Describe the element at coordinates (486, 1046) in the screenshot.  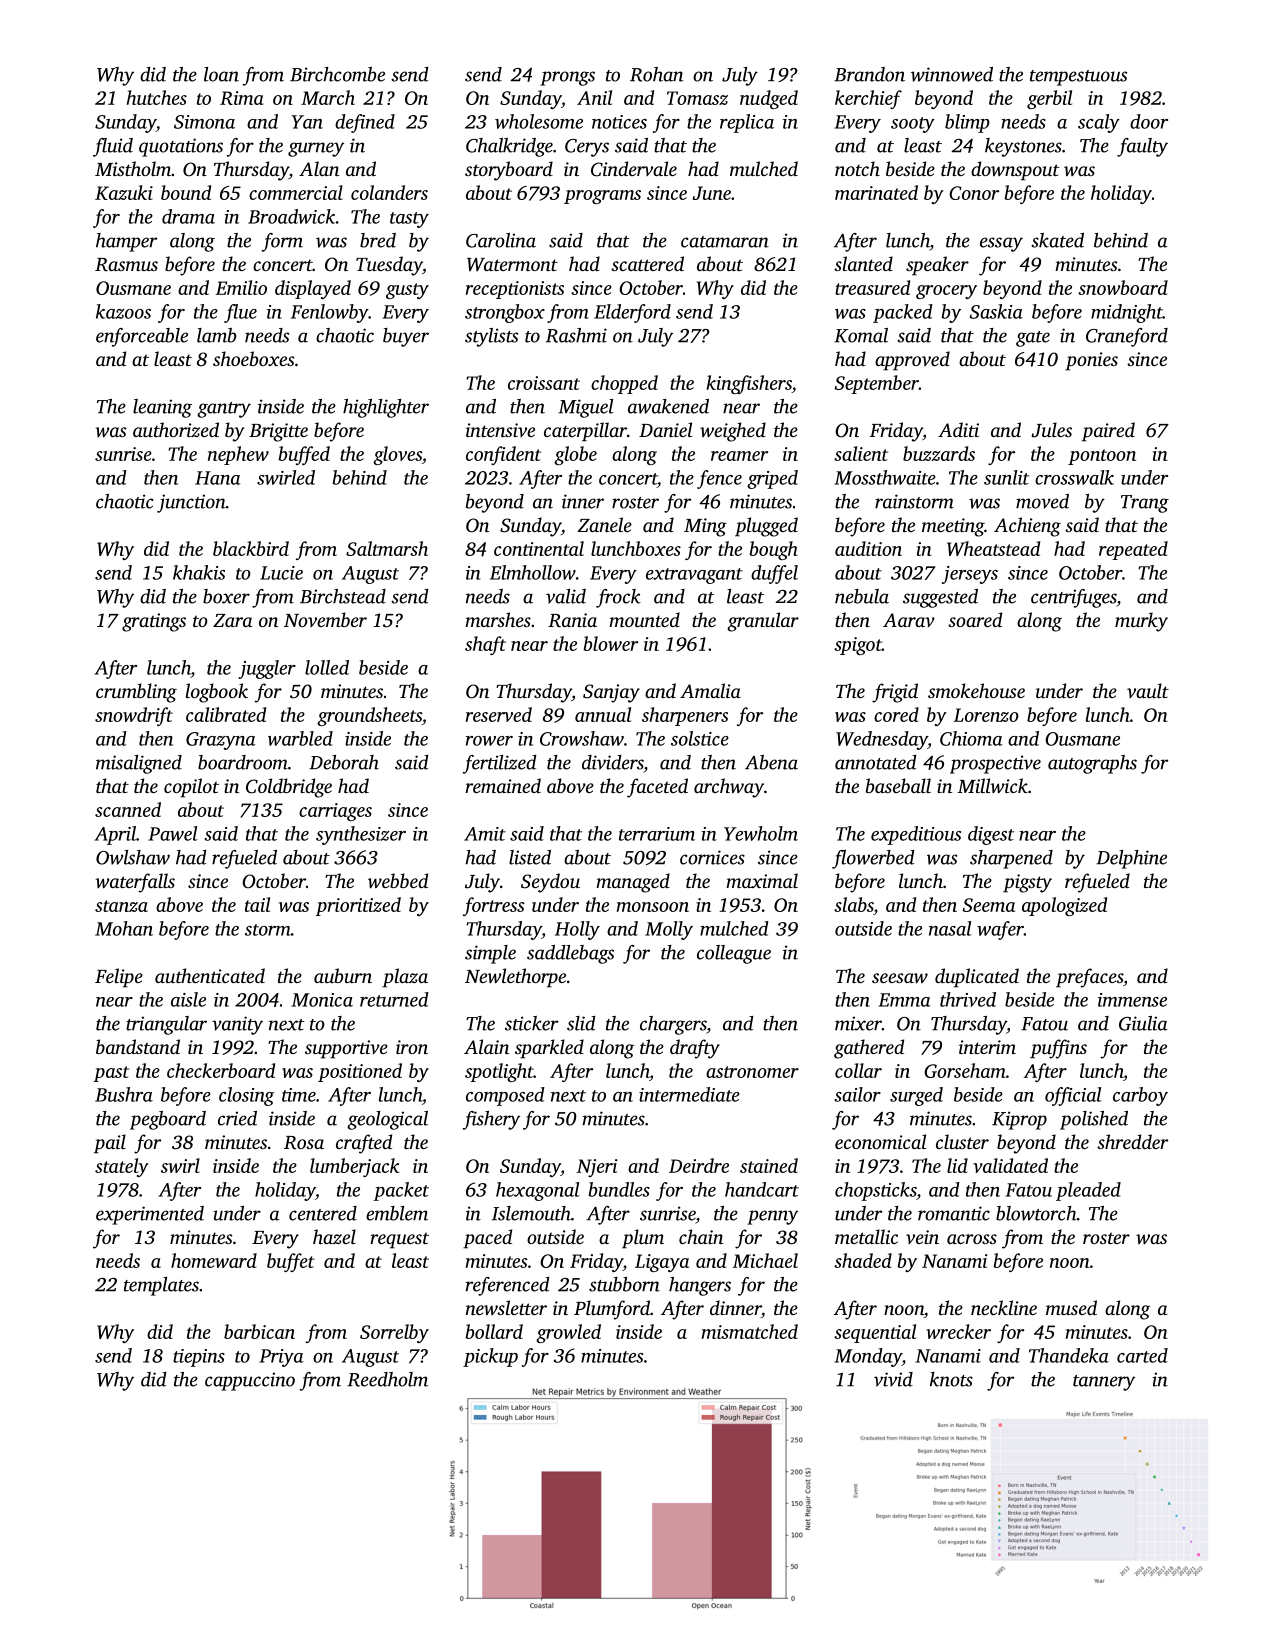
I see `Alain` at that location.
